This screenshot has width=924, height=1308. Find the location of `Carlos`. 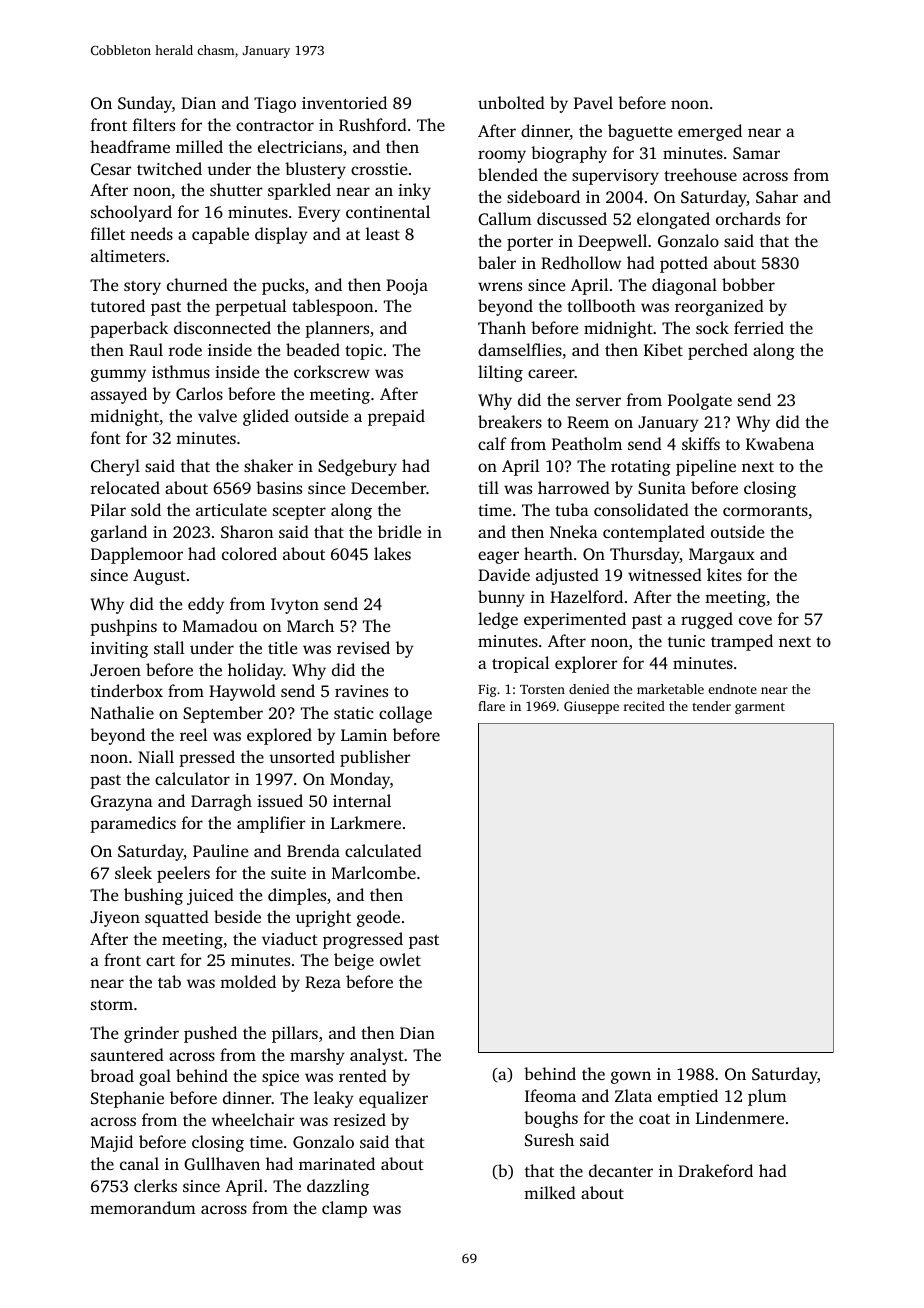

Carlos is located at coordinates (199, 394).
